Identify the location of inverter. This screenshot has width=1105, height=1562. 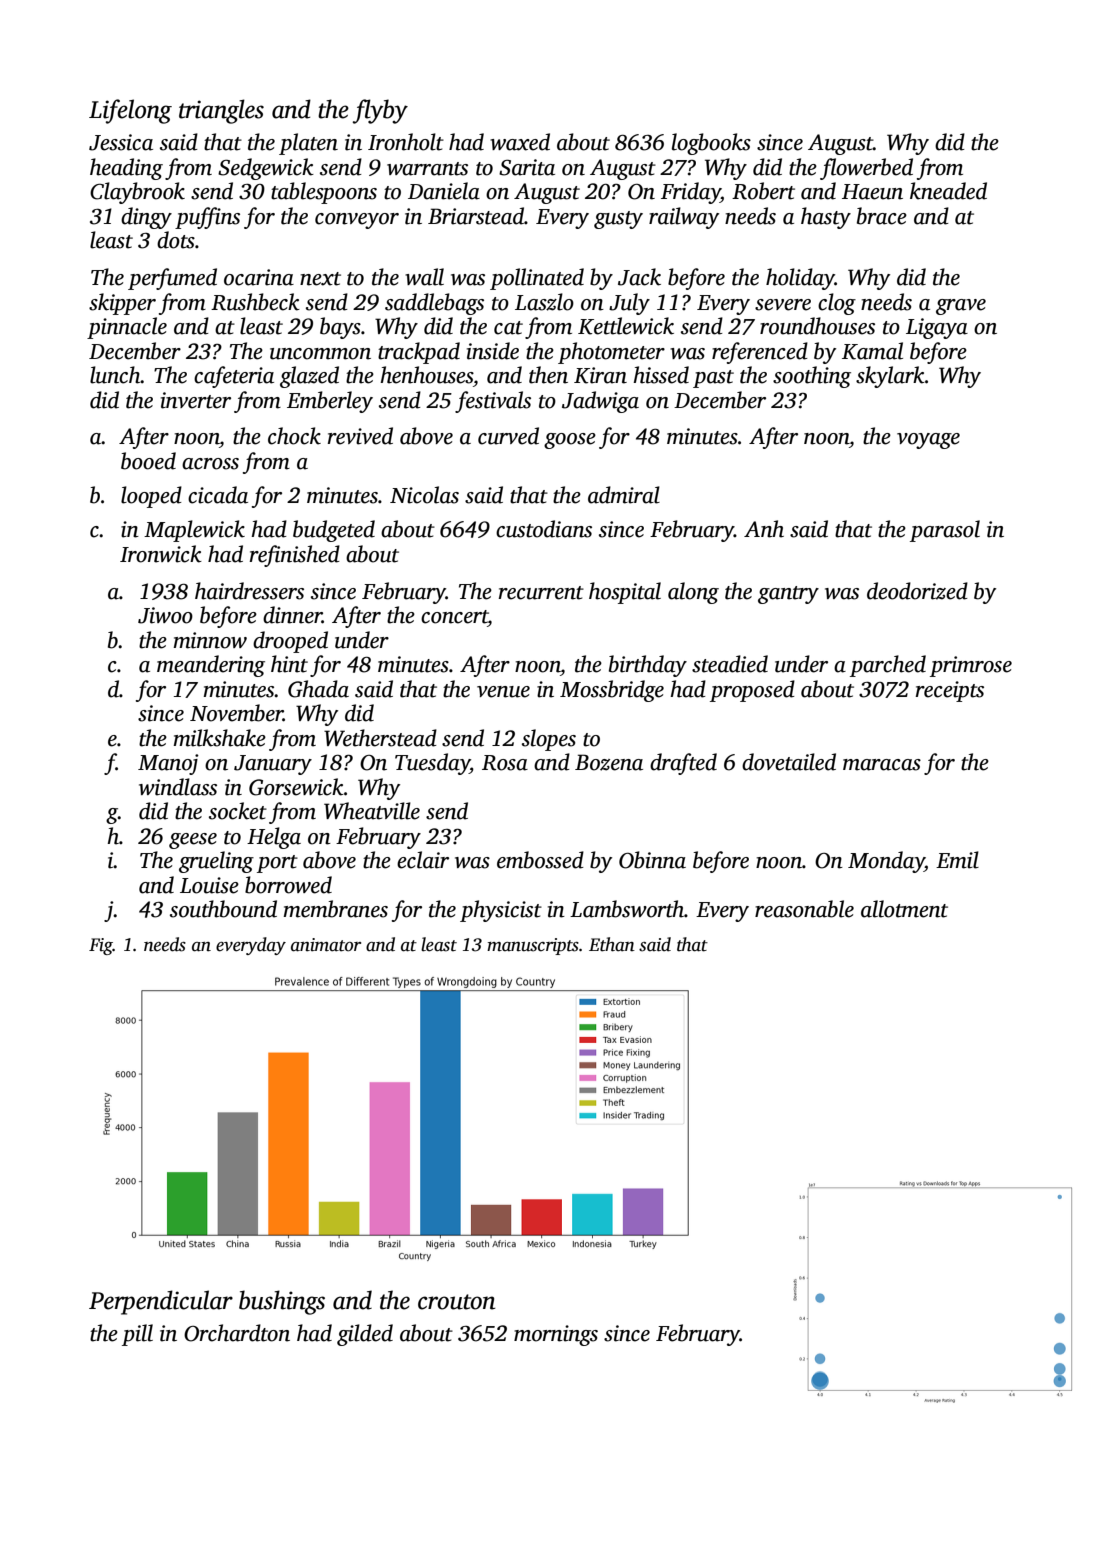
(196, 400).
